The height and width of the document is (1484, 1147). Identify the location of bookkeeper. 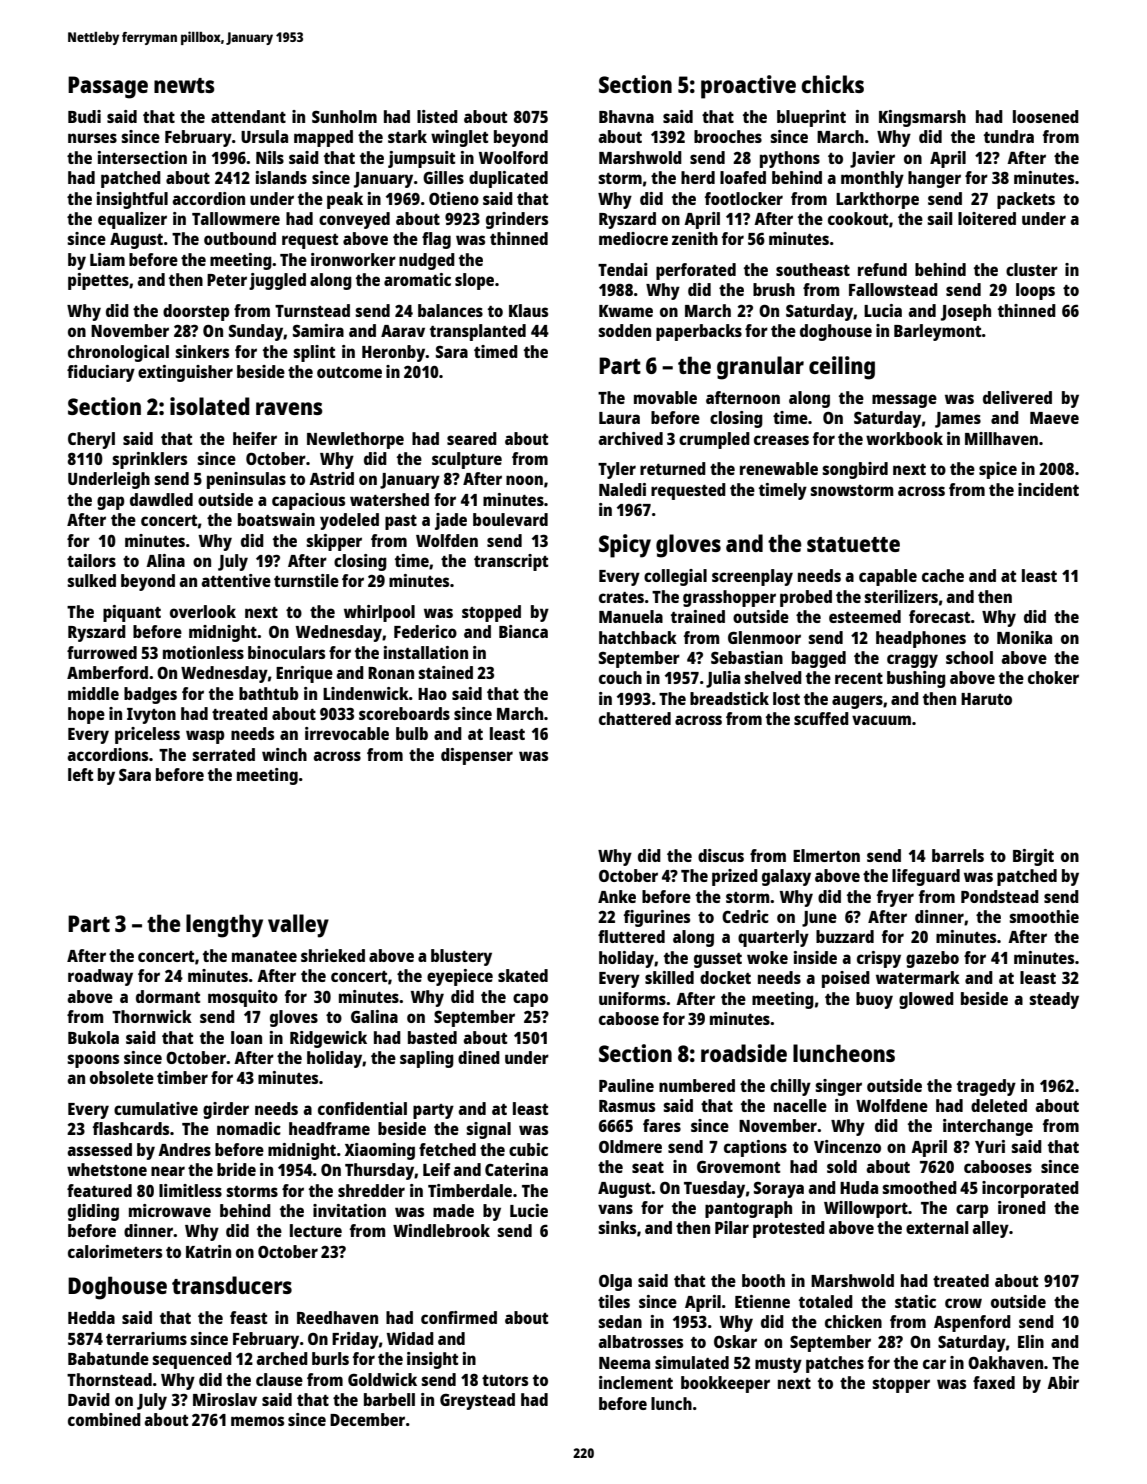
(725, 1384).
